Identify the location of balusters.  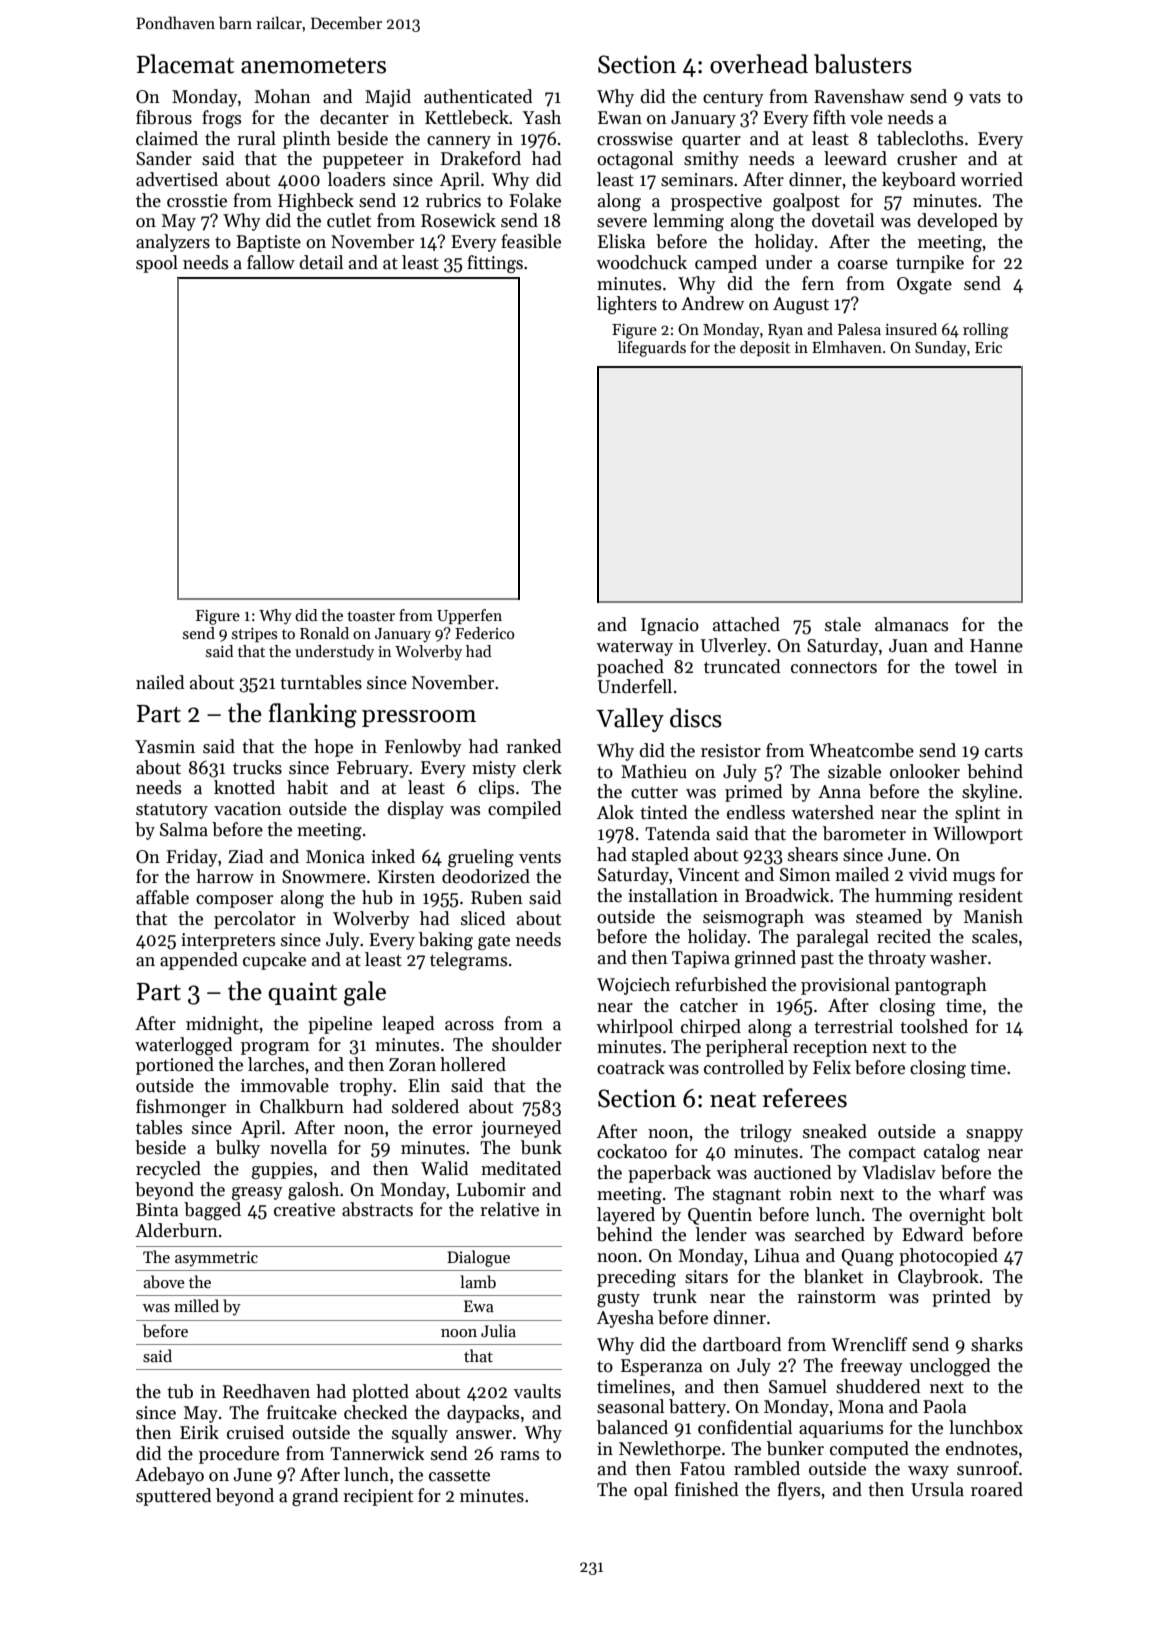
(863, 64).
